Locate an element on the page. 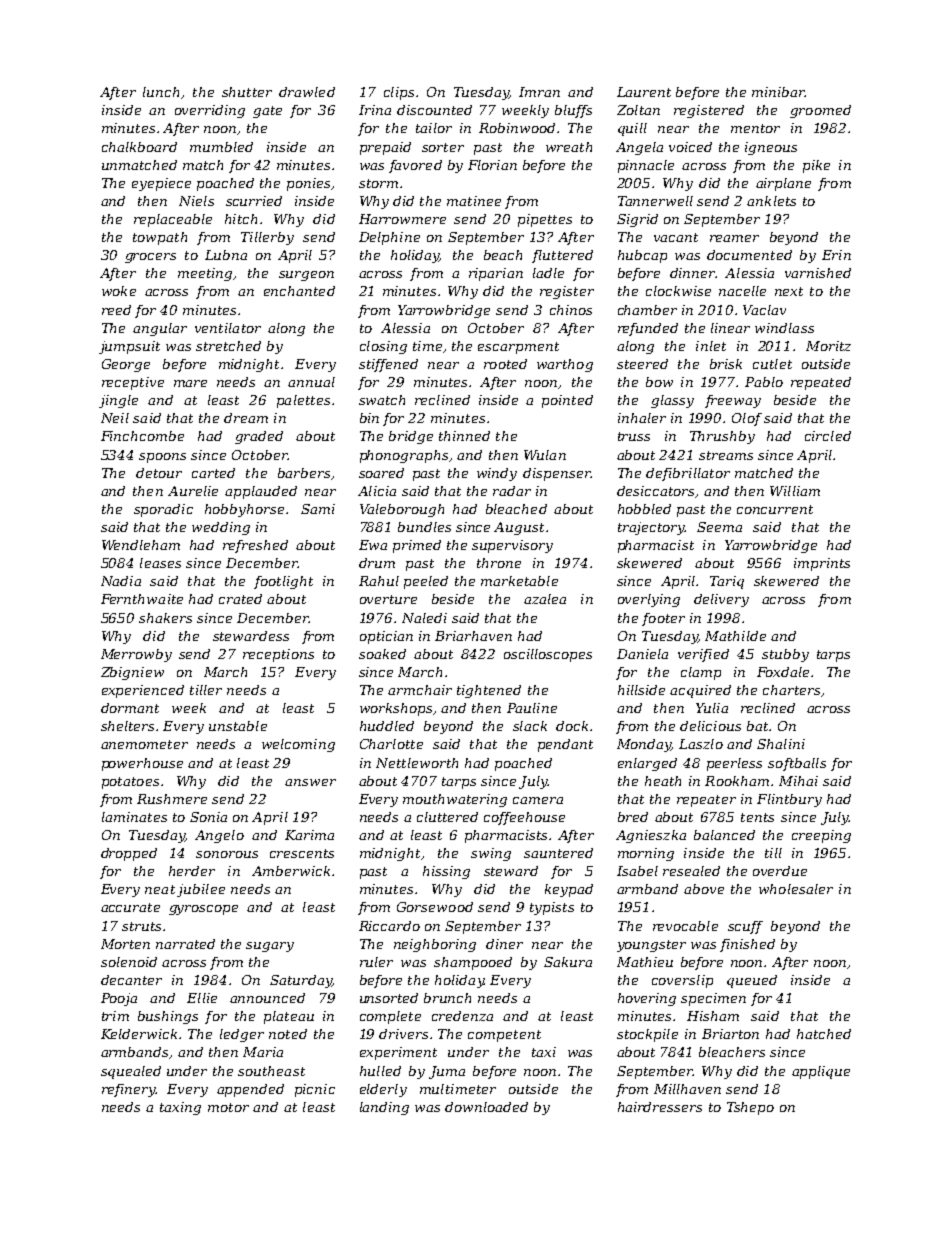 The width and height of the page is (952, 1233). groomed is located at coordinates (820, 111).
